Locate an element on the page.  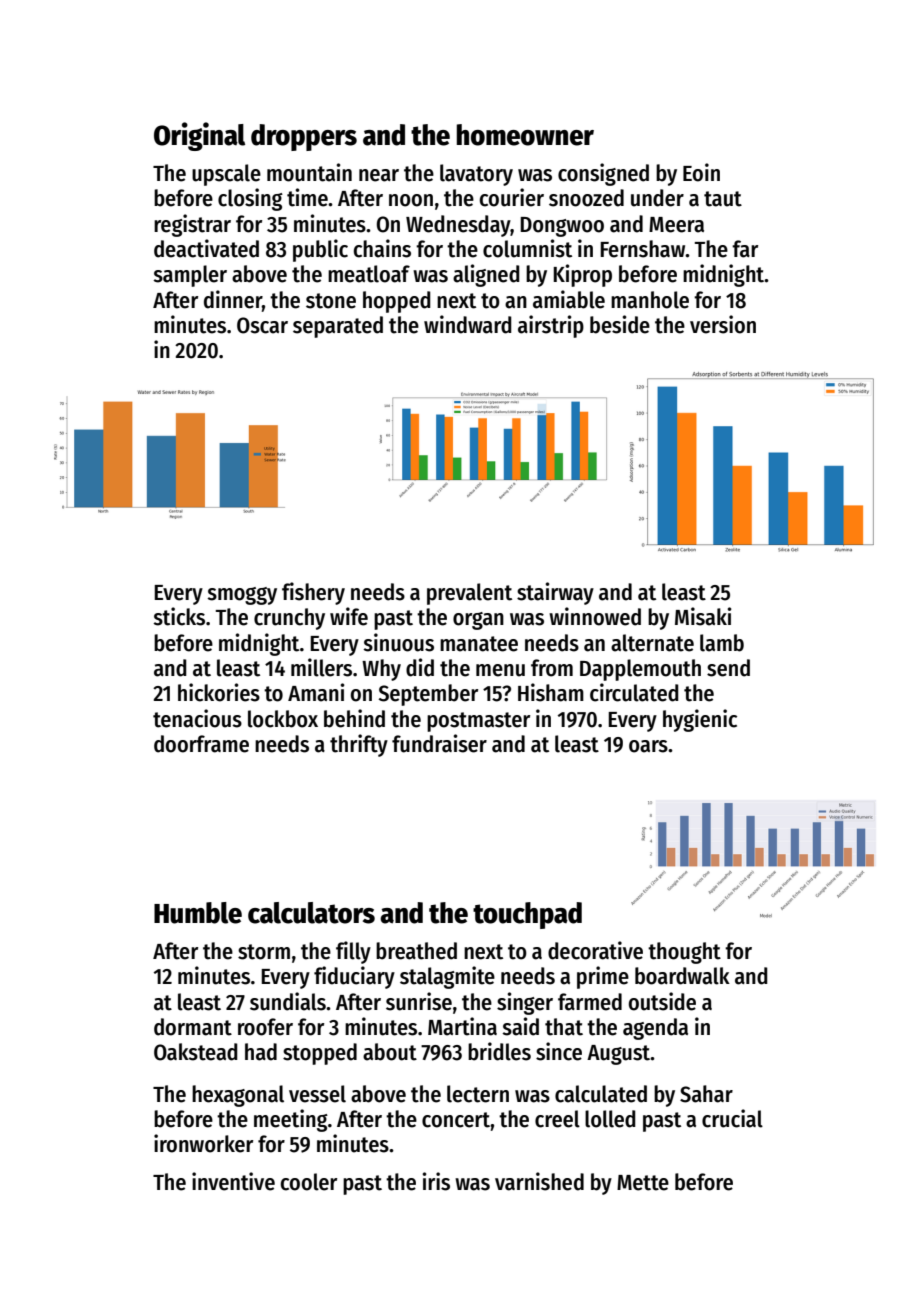
sticks is located at coordinates (179, 616).
